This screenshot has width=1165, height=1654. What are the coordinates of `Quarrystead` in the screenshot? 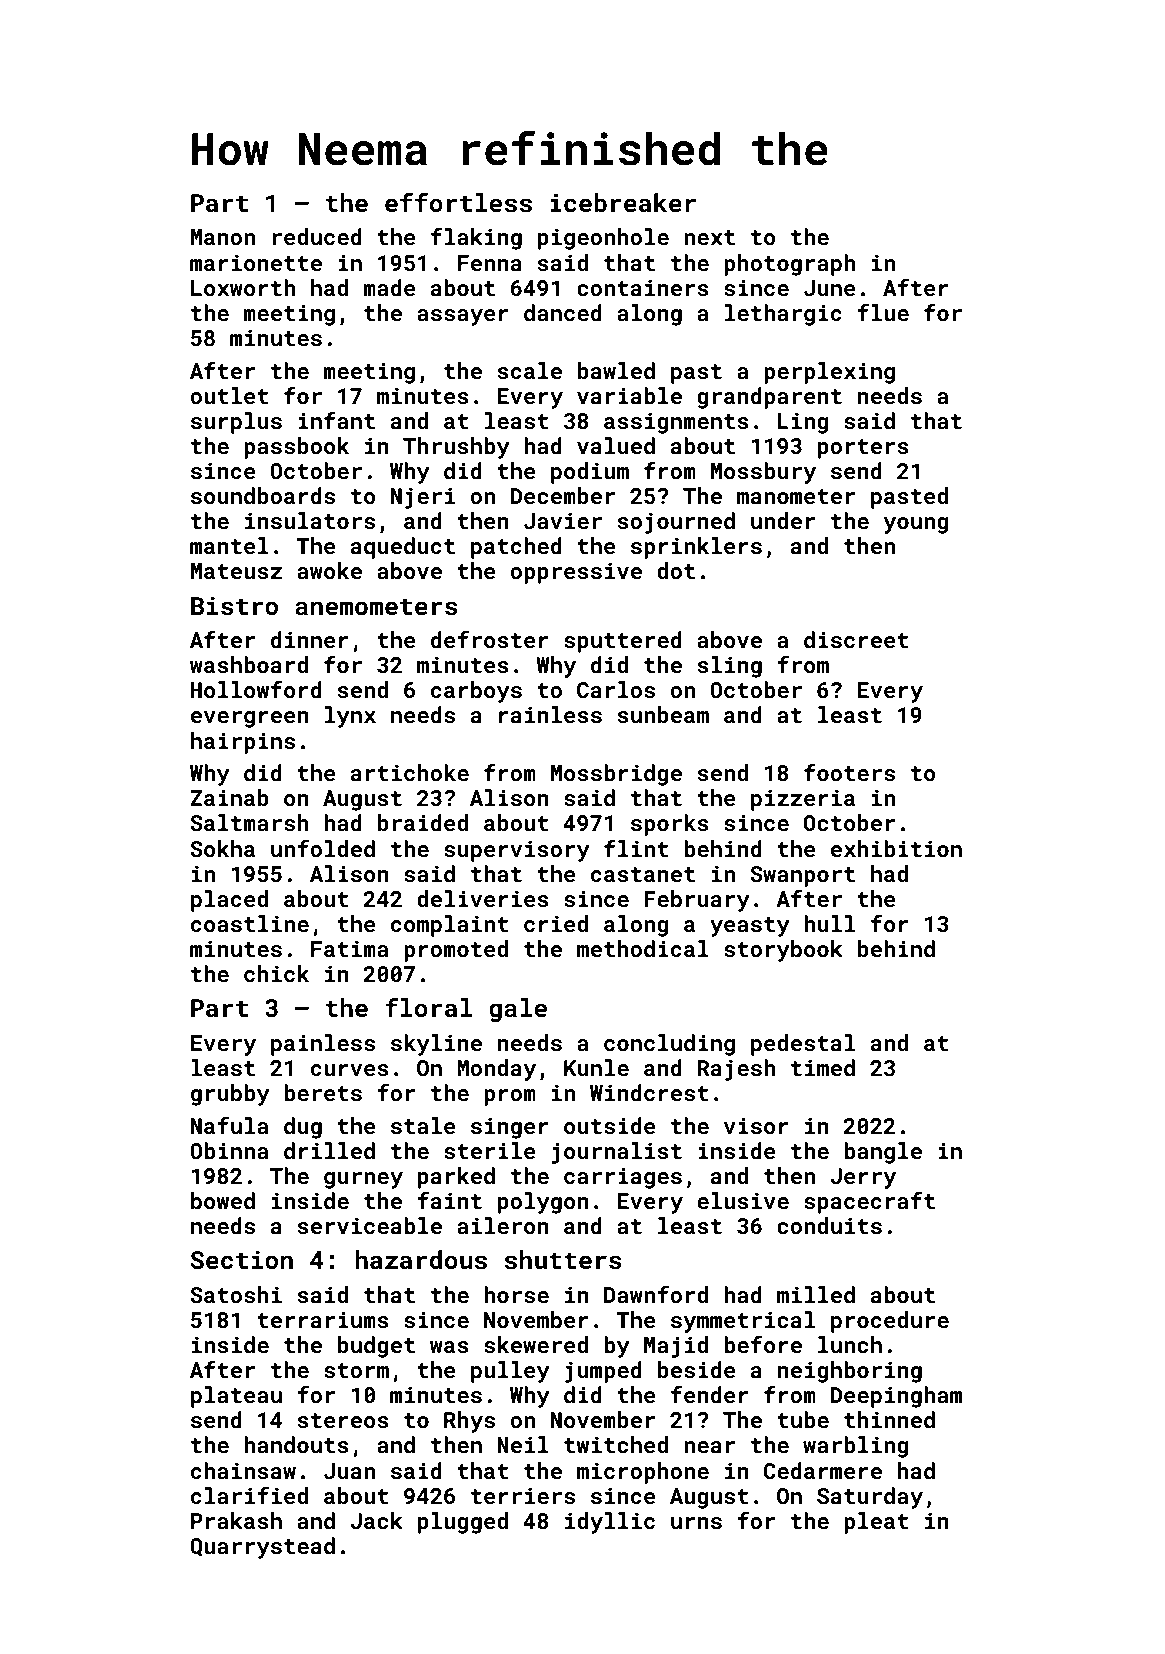 It's located at (262, 1548).
